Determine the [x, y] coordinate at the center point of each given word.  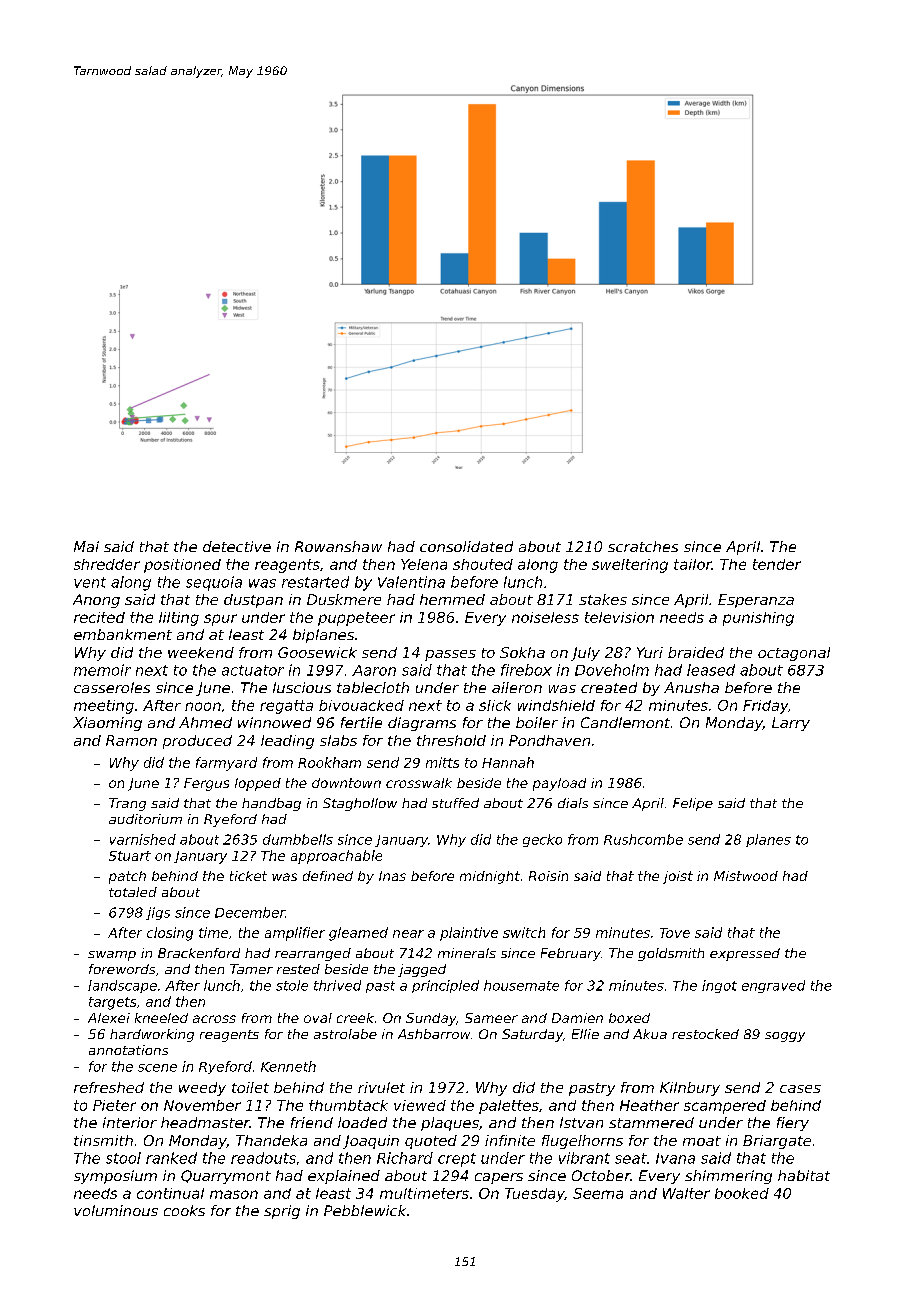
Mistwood [746, 876]
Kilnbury [690, 1089]
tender [777, 564]
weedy [202, 1089]
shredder [107, 564]
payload [559, 784]
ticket [248, 876]
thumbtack [348, 1105]
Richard [405, 1158]
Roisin [548, 876]
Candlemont [625, 722]
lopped [258, 784]
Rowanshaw [338, 546]
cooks [184, 1210]
